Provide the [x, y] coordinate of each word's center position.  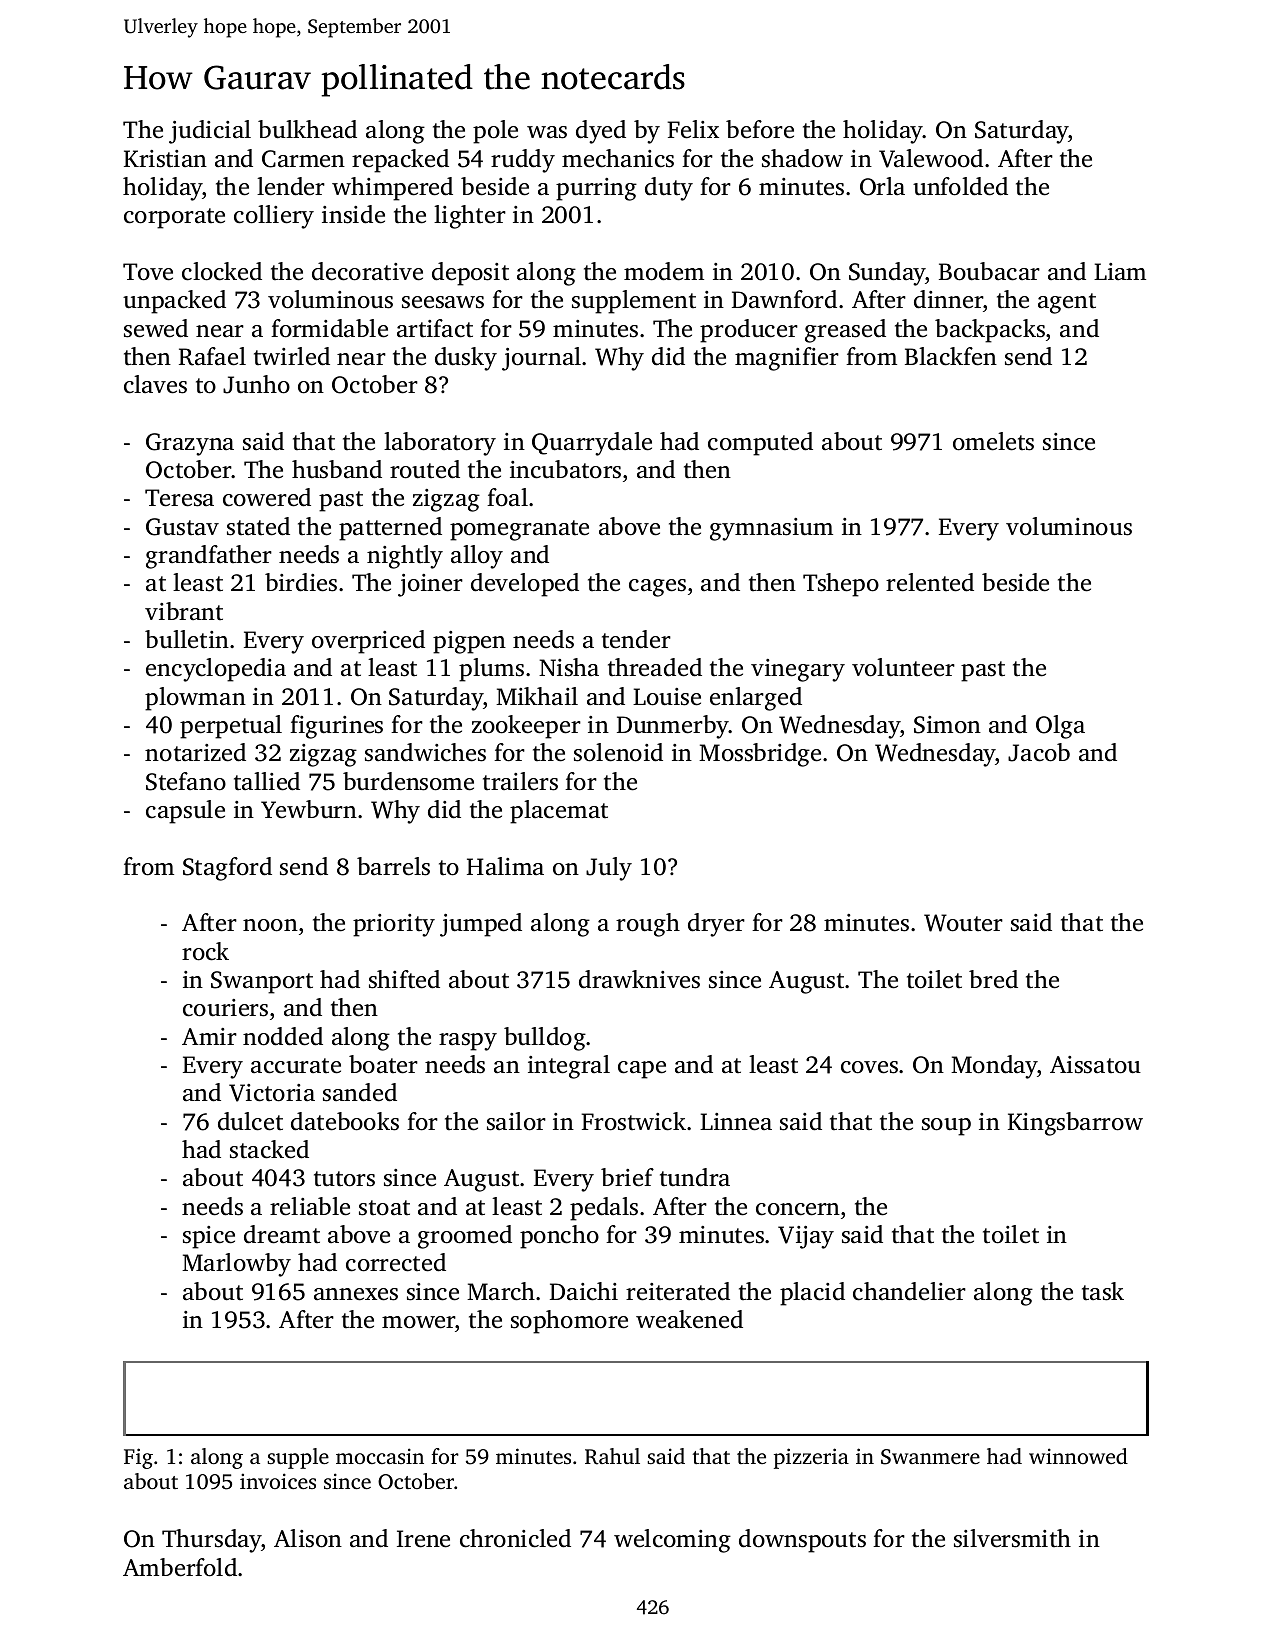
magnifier [787, 359]
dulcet [250, 1121]
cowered [267, 497]
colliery [274, 217]
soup [946, 1127]
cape [642, 1070]
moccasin [380, 1456]
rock [205, 951]
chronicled [515, 1538]
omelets [993, 441]
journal [541, 359]
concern [798, 1209]
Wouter [963, 923]
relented [930, 582]
